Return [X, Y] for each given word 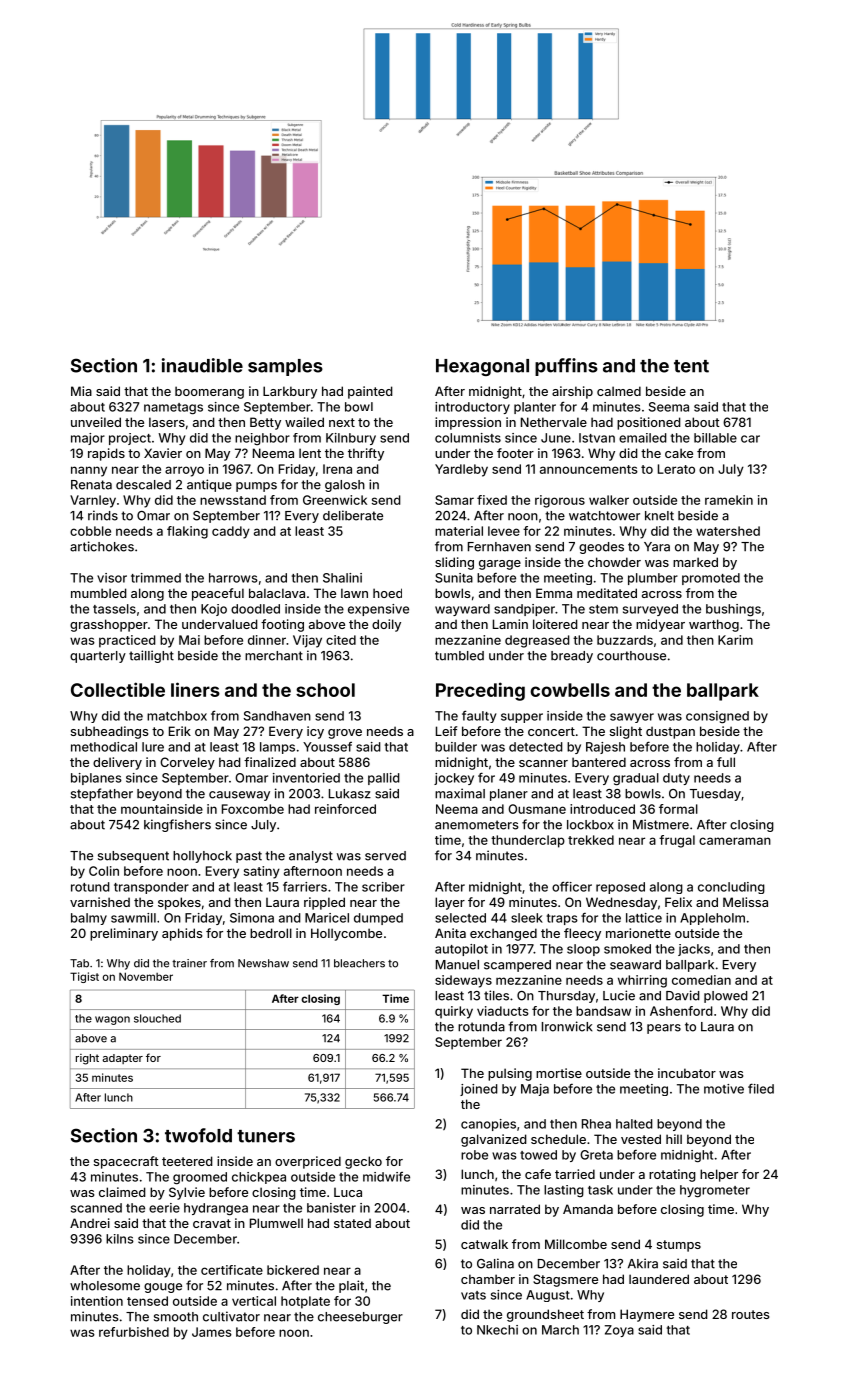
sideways [463, 981]
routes [750, 1314]
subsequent [133, 857]
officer [572, 886]
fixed [492, 500]
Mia [81, 391]
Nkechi [497, 1330]
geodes [601, 548]
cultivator [231, 1316]
